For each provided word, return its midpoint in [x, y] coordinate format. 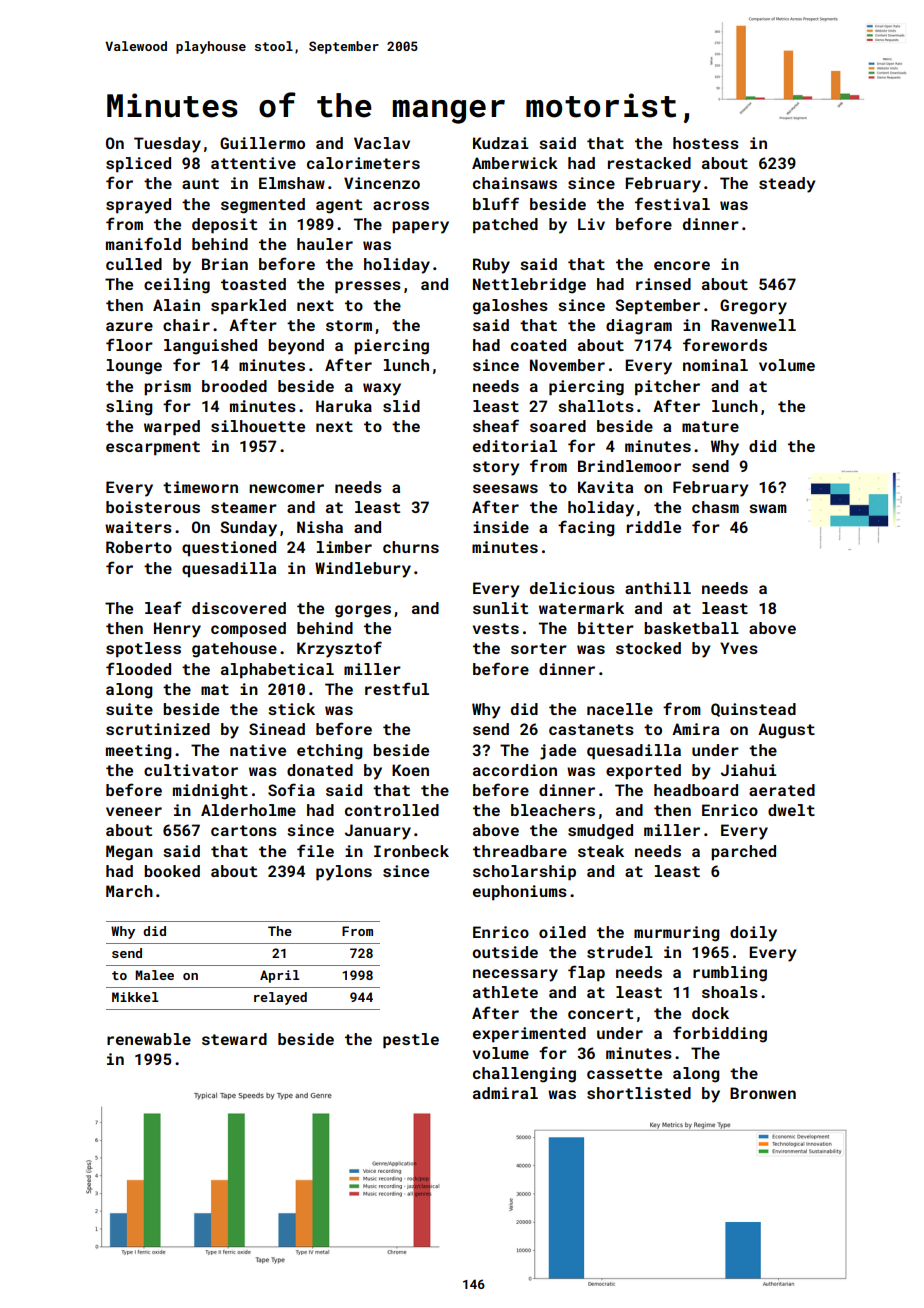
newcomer [286, 488]
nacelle [620, 709]
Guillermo [262, 143]
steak [601, 851]
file [315, 850]
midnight [210, 792]
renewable [149, 1039]
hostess [706, 143]
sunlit [500, 608]
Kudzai [501, 143]
